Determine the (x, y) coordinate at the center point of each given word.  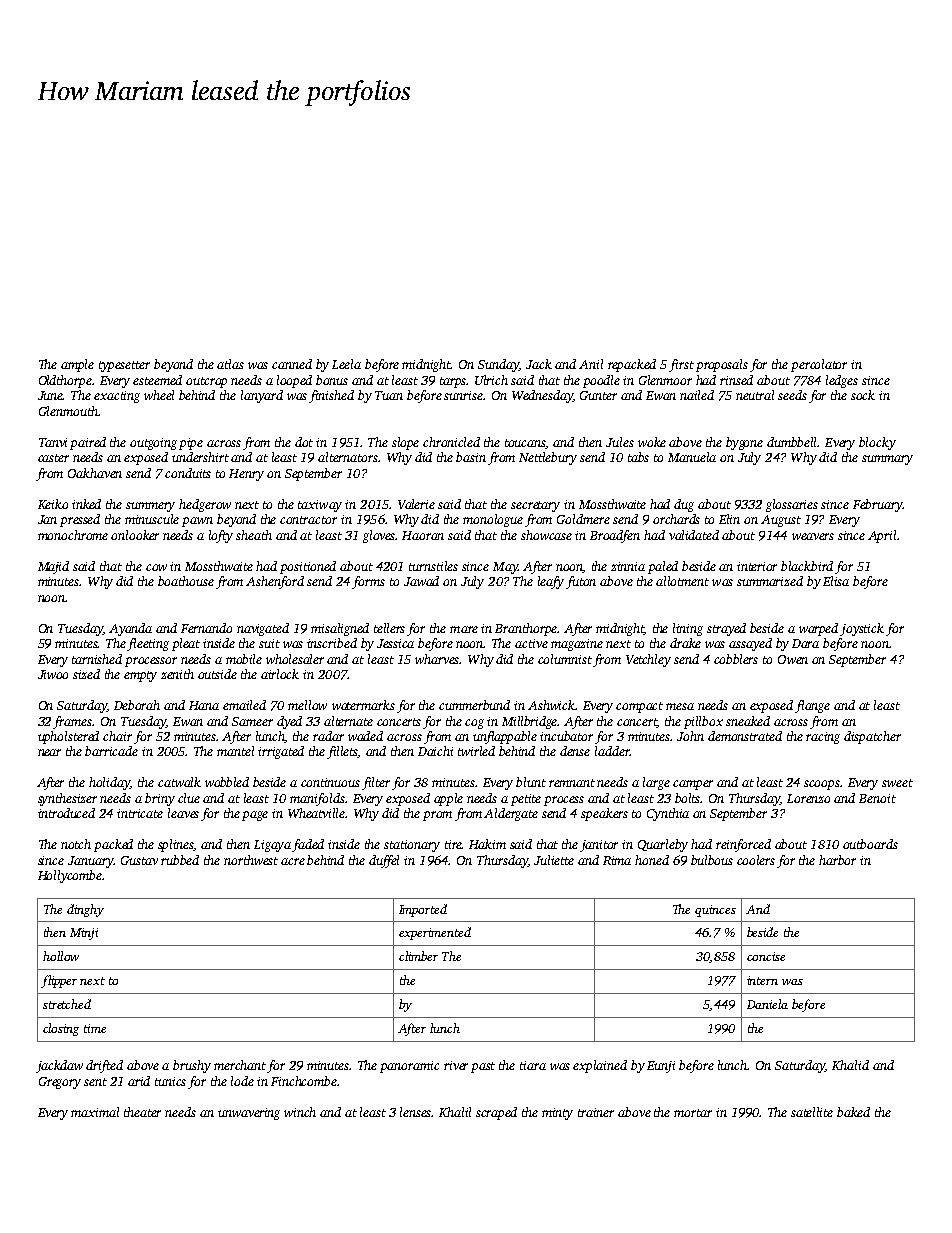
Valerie (416, 504)
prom (437, 816)
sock (863, 395)
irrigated (281, 752)
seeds (792, 395)
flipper (59, 981)
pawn (197, 522)
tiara (533, 1065)
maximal (95, 1112)
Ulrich (491, 380)
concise (766, 956)
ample (77, 365)
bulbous (712, 860)
